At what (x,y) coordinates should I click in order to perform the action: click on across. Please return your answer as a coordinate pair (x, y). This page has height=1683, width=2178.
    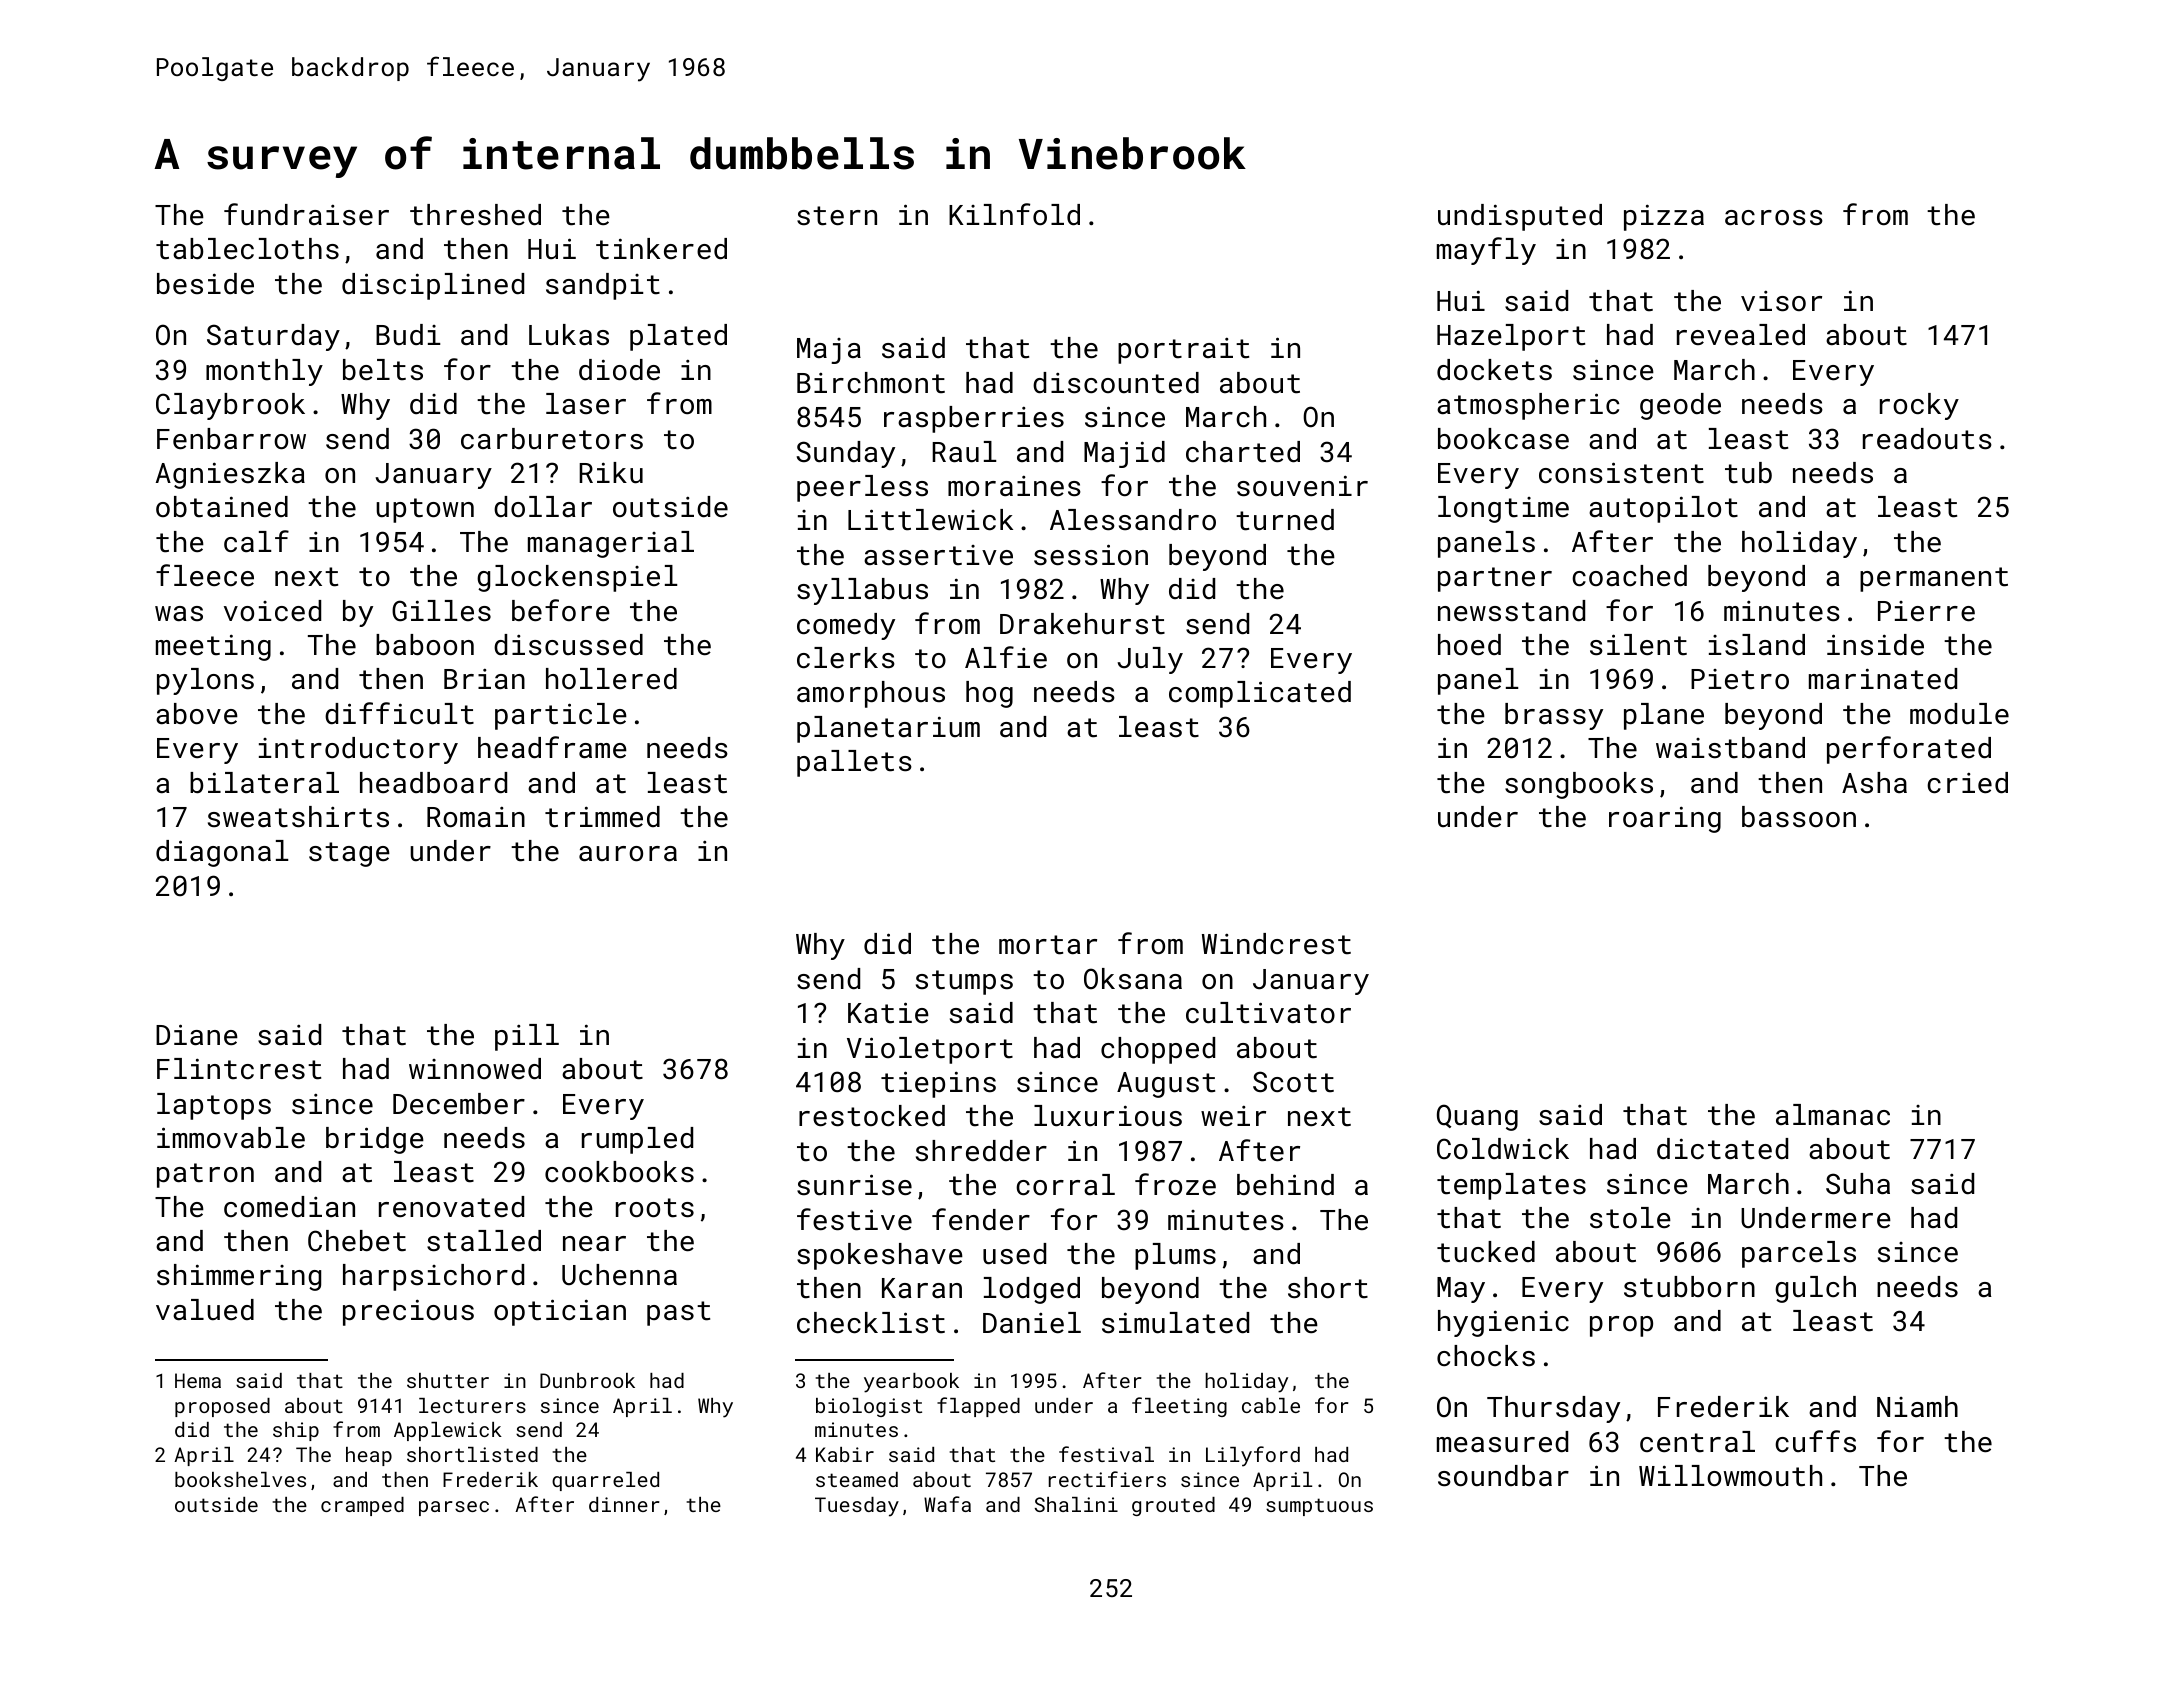
    Looking at the image, I should click on (1774, 218).
